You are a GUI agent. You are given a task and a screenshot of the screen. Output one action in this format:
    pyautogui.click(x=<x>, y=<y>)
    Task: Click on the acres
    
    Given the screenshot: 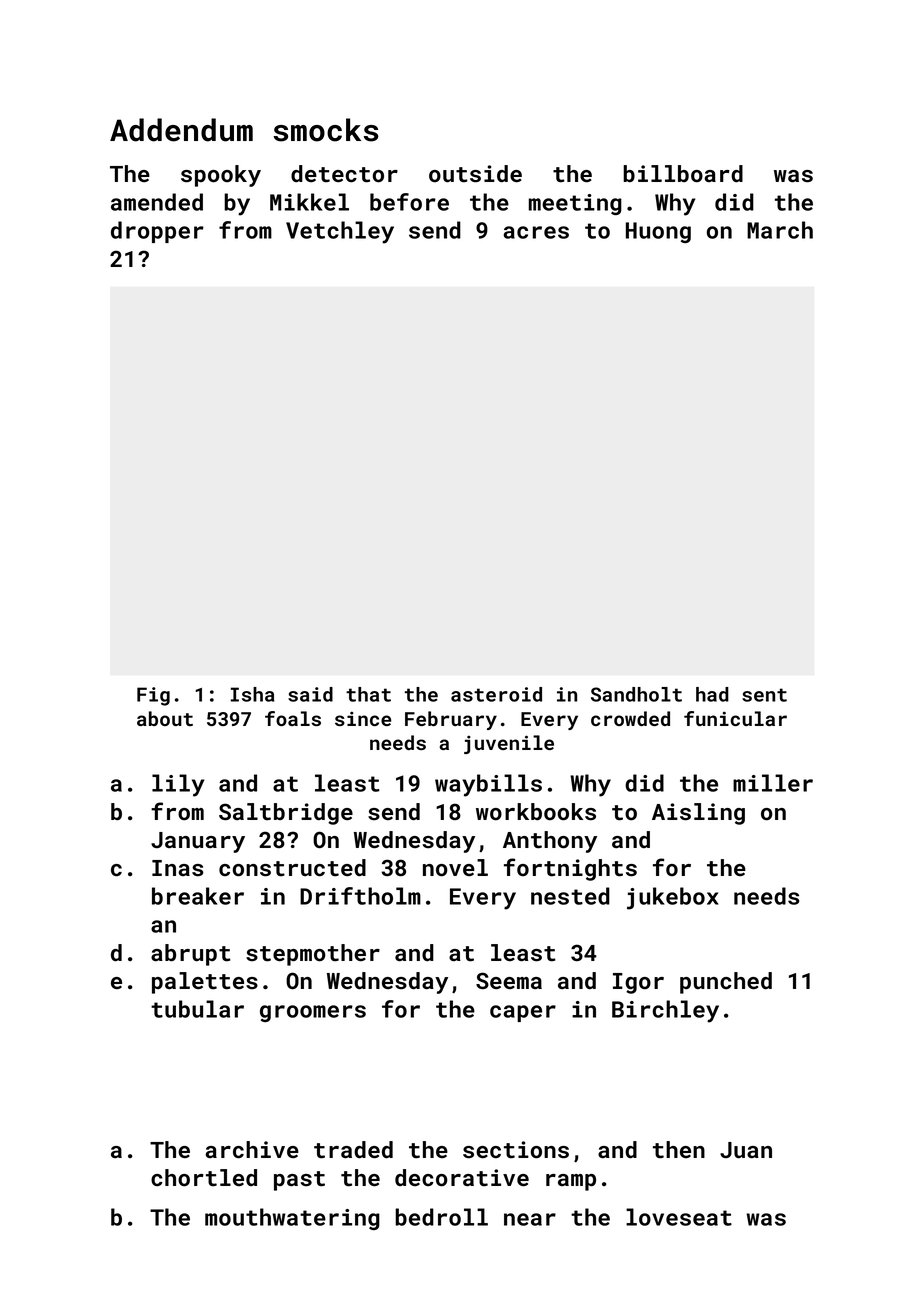 What is the action you would take?
    pyautogui.click(x=536, y=232)
